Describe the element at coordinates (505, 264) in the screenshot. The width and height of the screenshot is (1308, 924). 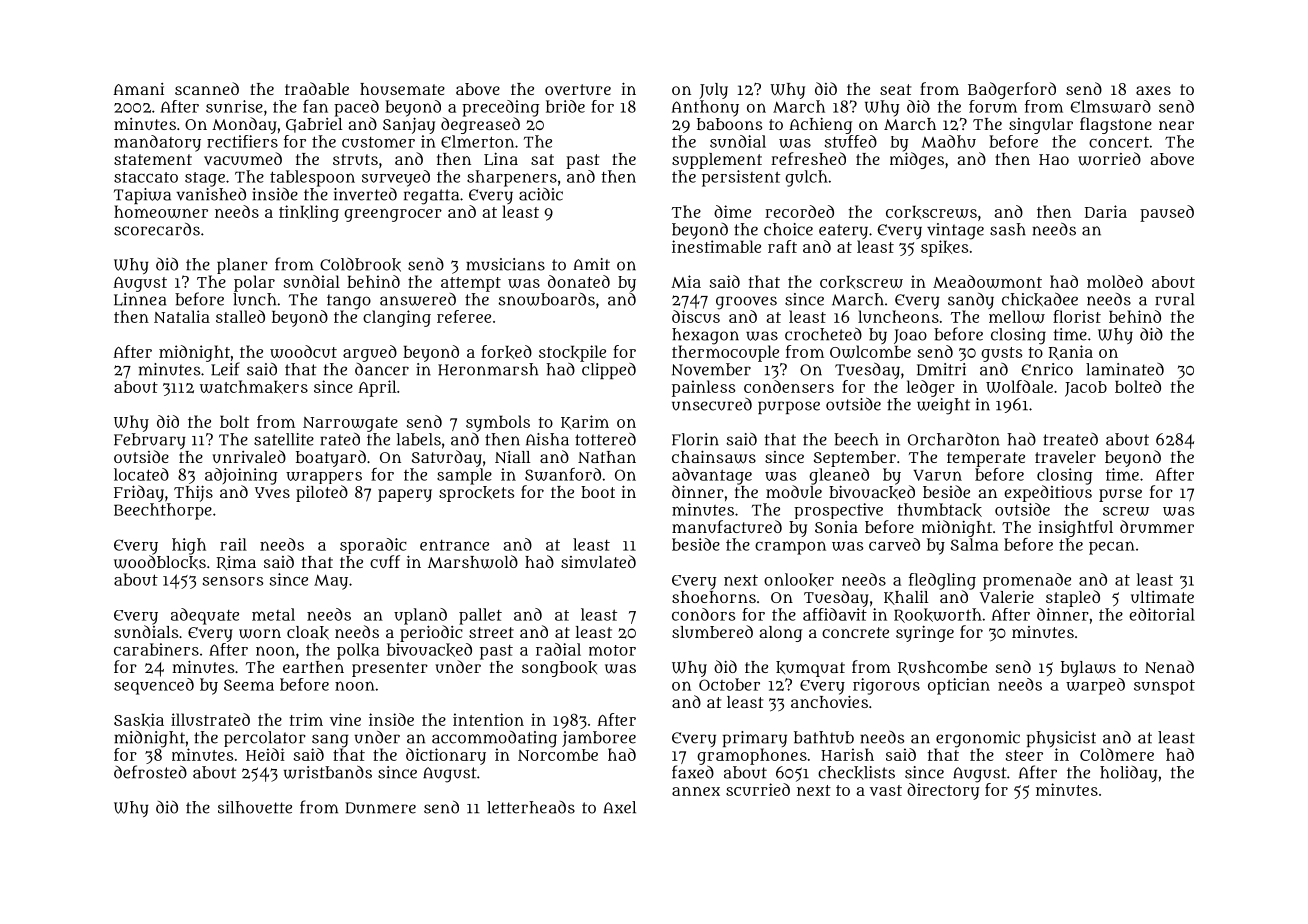
I see `musicians` at that location.
